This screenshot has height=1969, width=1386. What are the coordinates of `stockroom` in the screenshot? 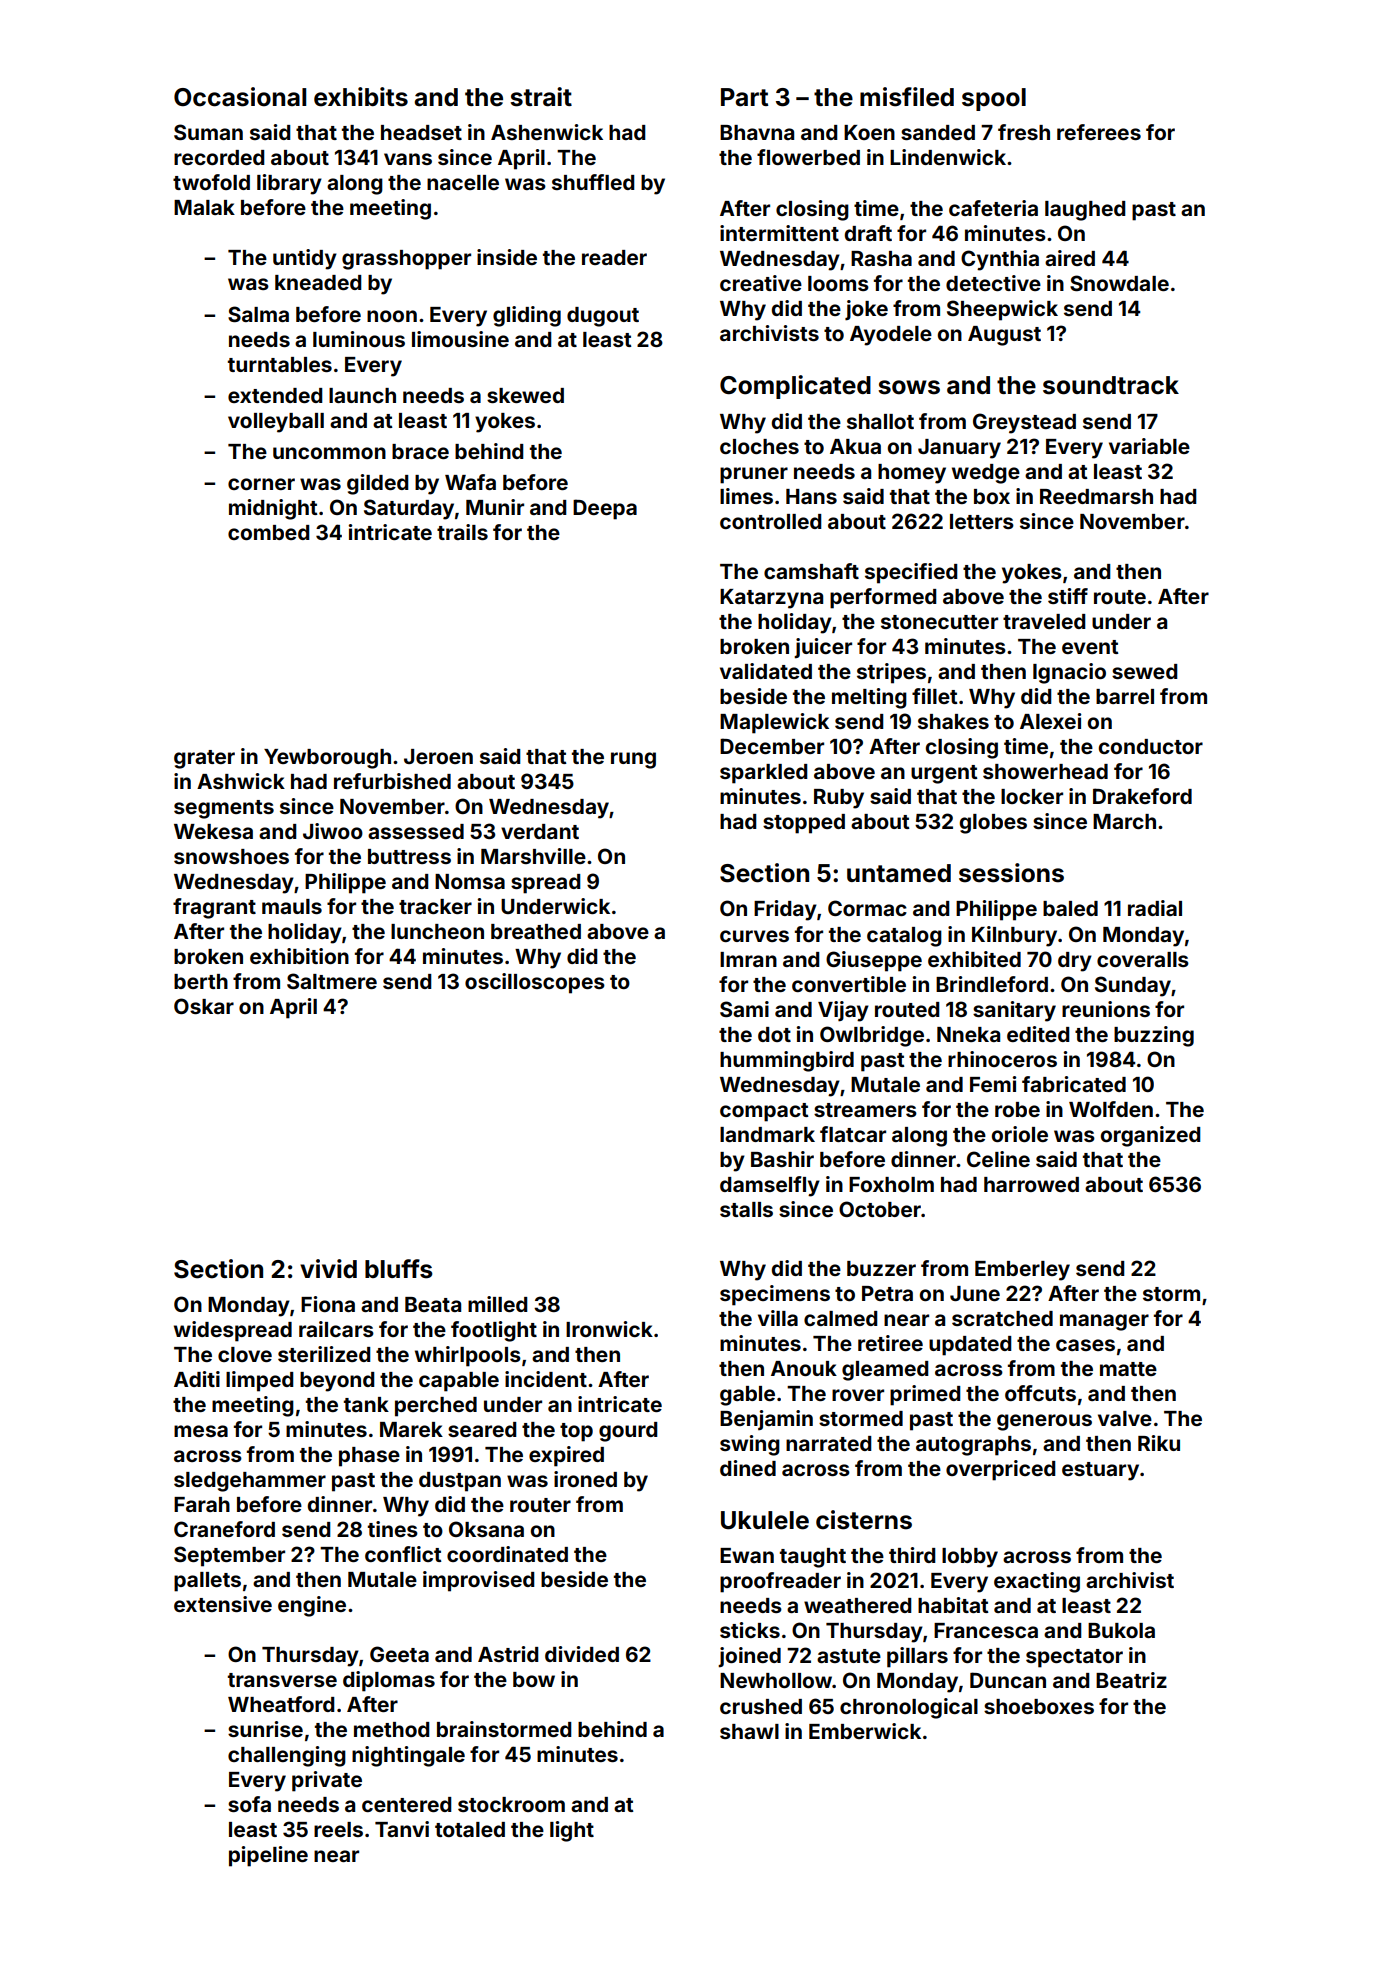 It's located at (511, 1804).
